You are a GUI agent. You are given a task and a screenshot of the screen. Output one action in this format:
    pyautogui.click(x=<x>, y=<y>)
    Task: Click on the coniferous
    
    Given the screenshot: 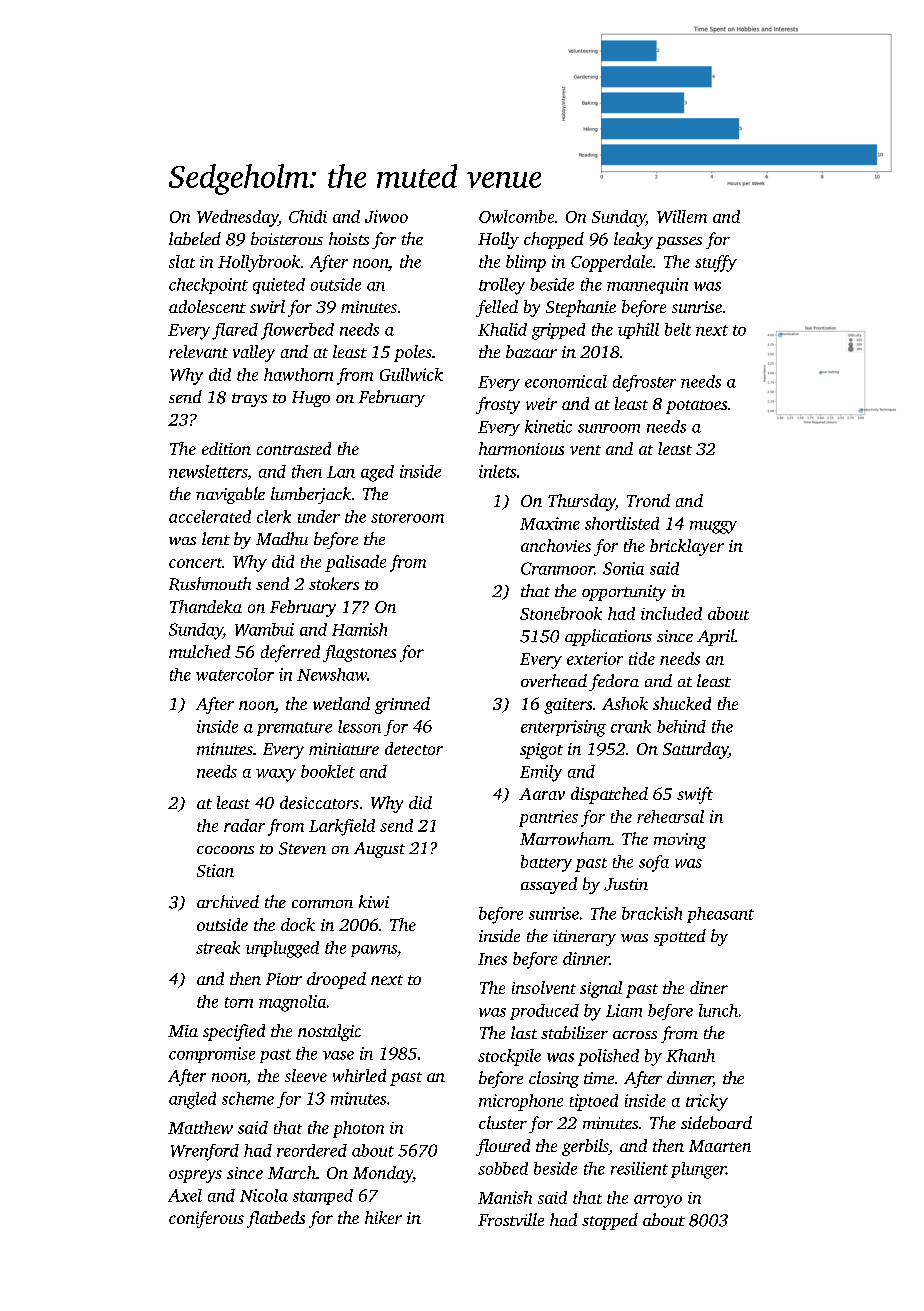 What is the action you would take?
    pyautogui.click(x=206, y=1219)
